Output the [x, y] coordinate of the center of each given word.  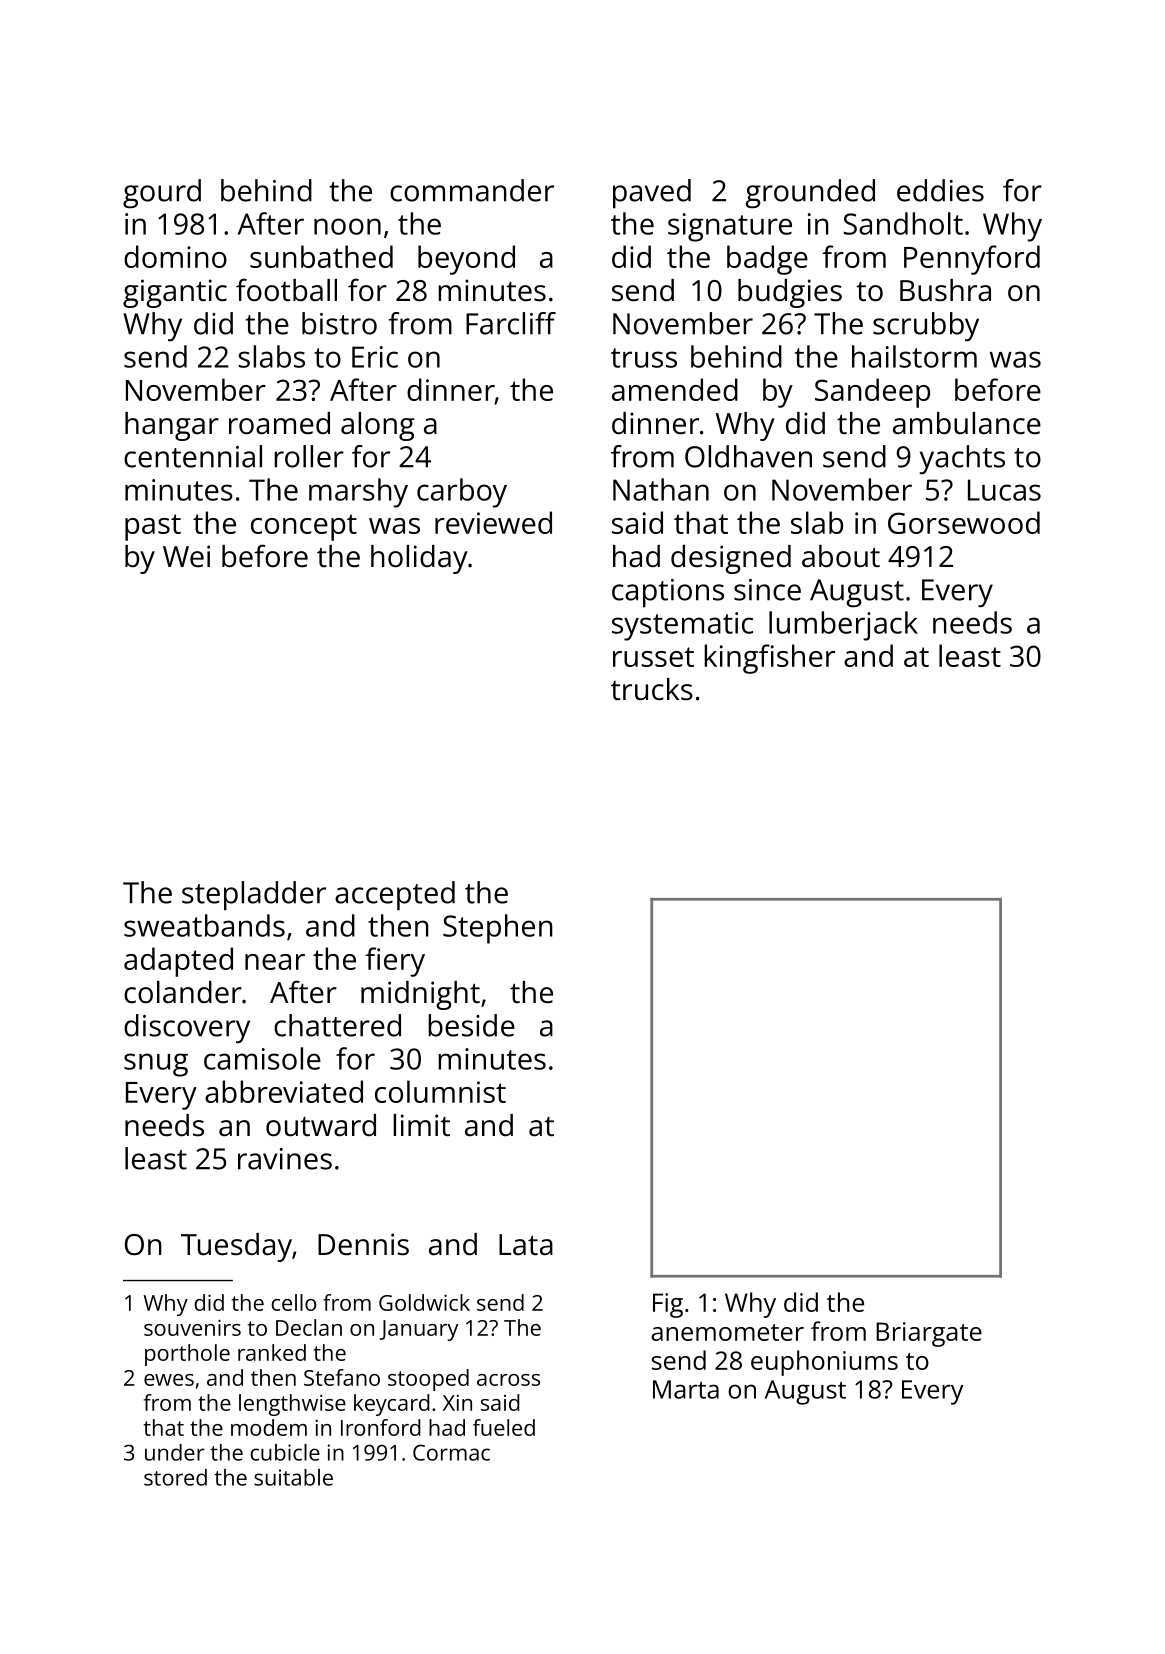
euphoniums [824, 1363]
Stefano [342, 1377]
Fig [668, 1305]
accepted [395, 895]
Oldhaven [748, 456]
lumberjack [843, 626]
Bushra [945, 290]
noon [347, 226]
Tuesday [236, 1247]
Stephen [498, 929]
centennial [193, 456]
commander [472, 190]
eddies [940, 190]
